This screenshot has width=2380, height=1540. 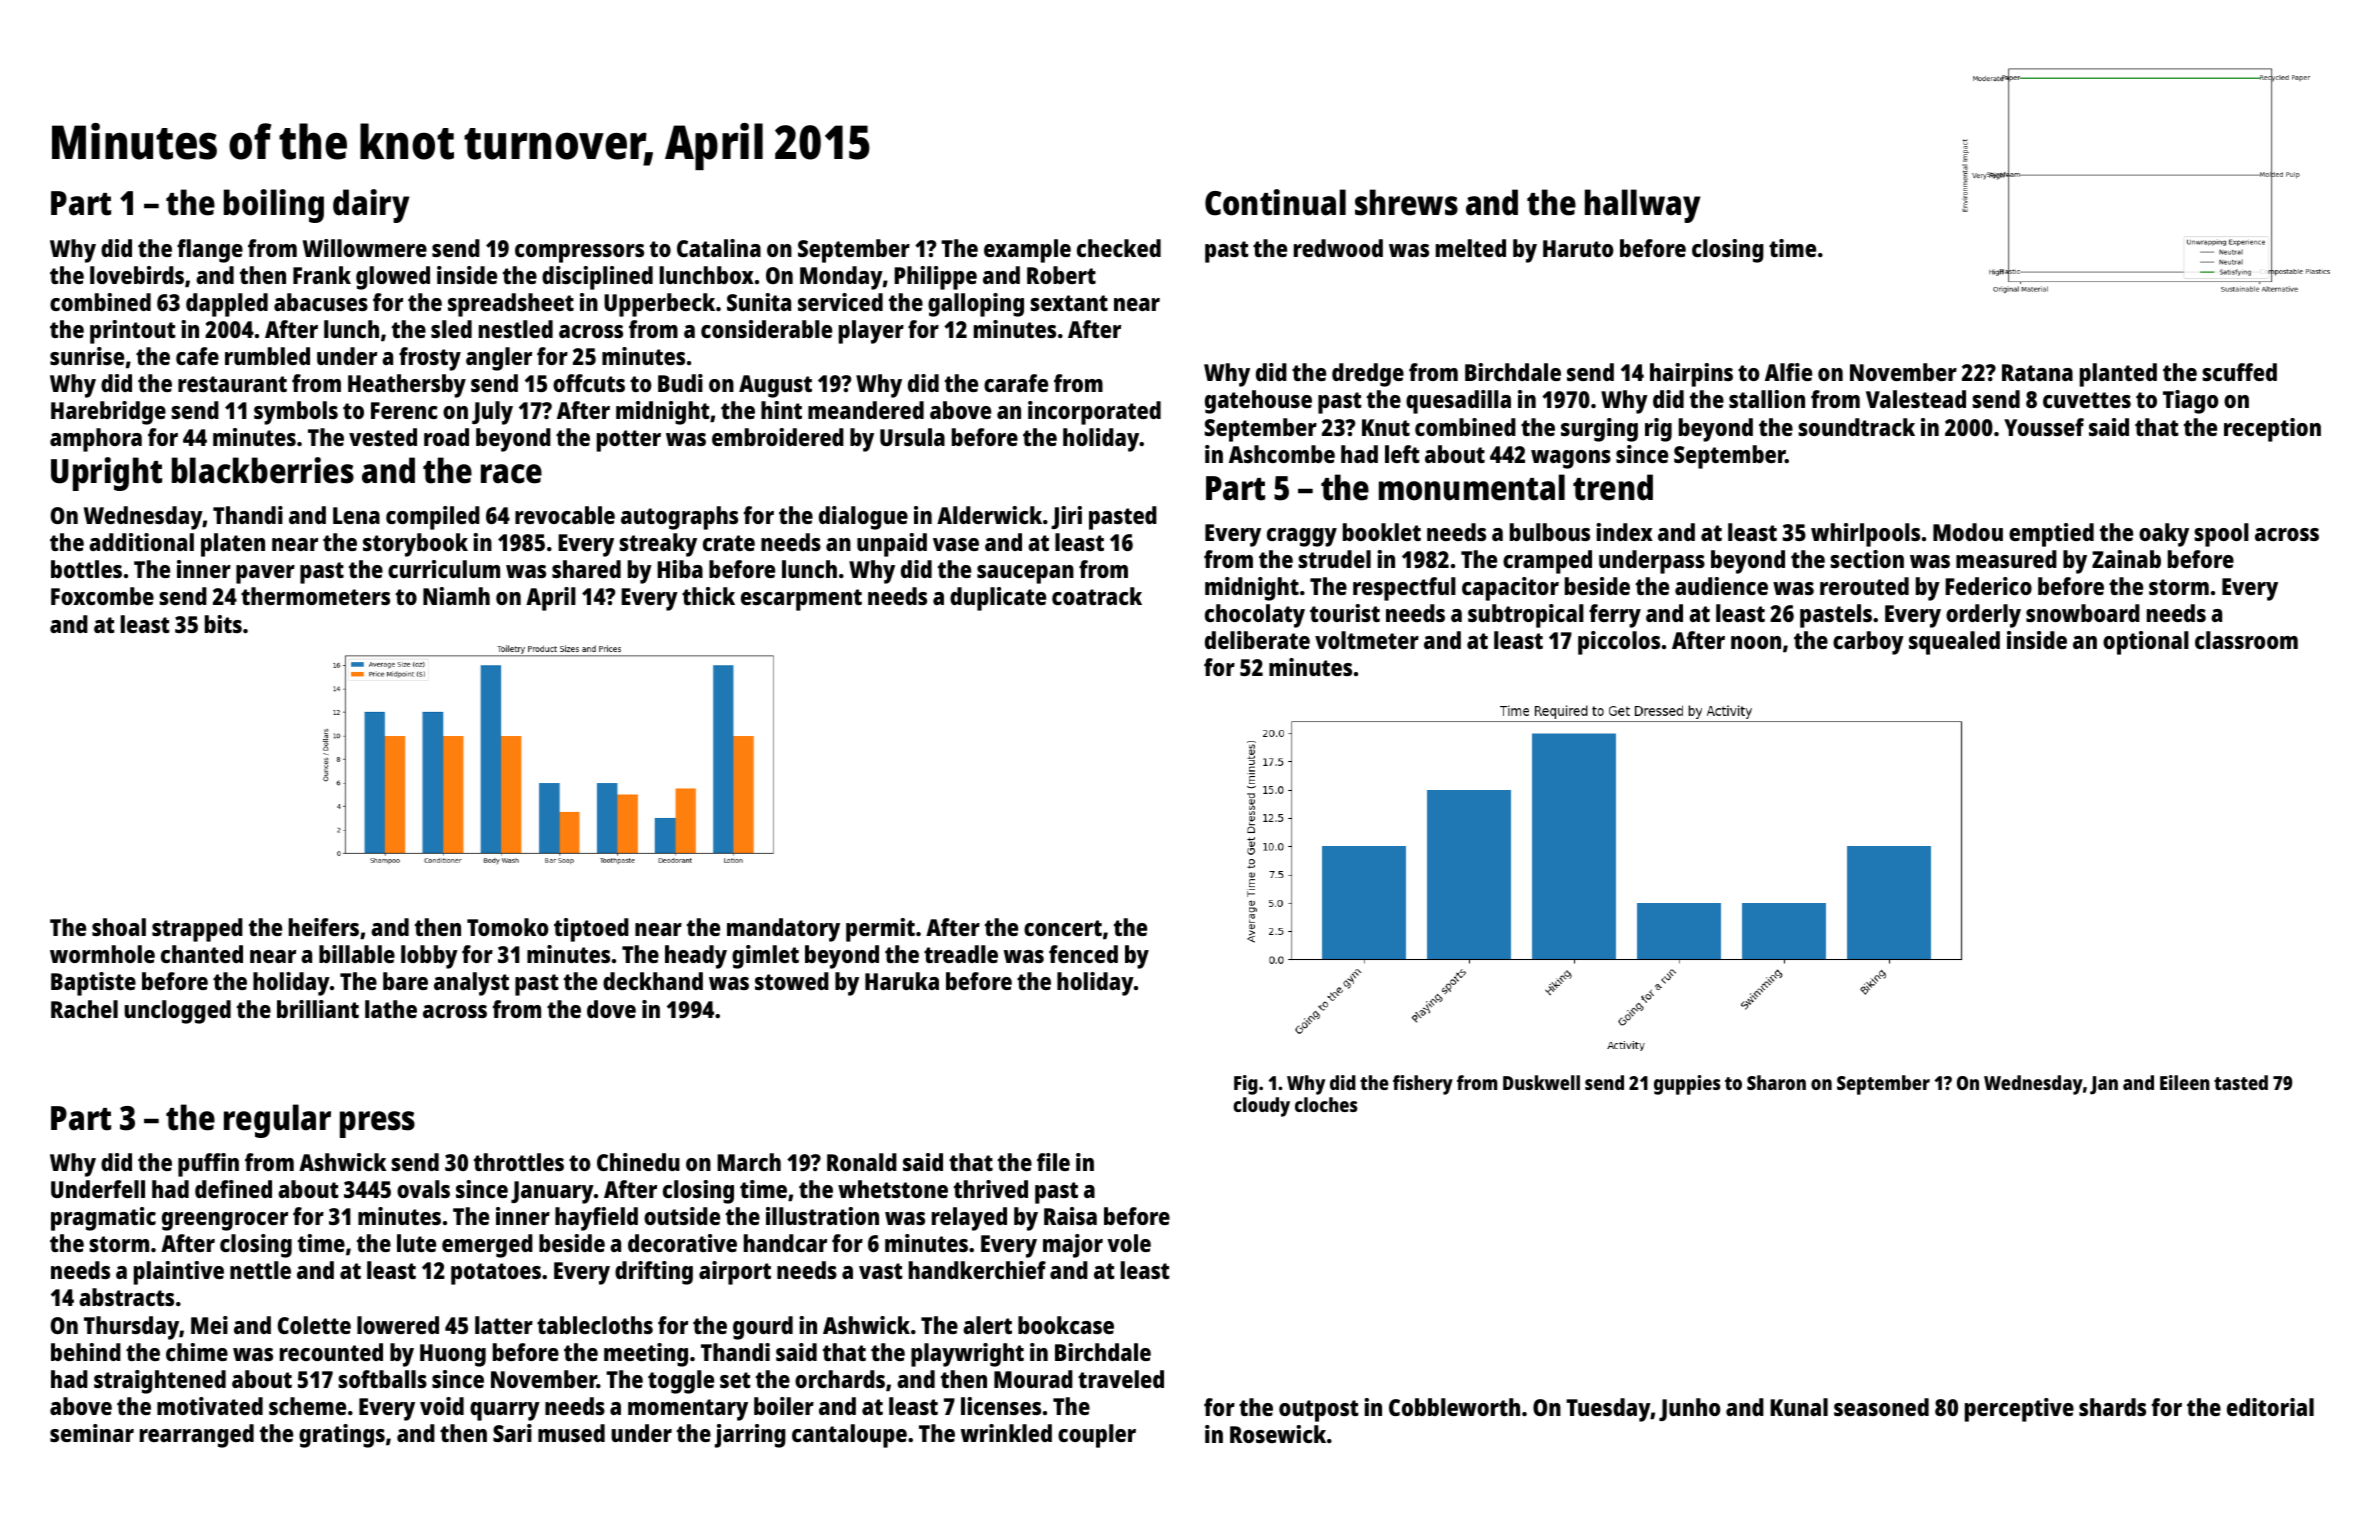 I want to click on gratings, so click(x=342, y=1436).
